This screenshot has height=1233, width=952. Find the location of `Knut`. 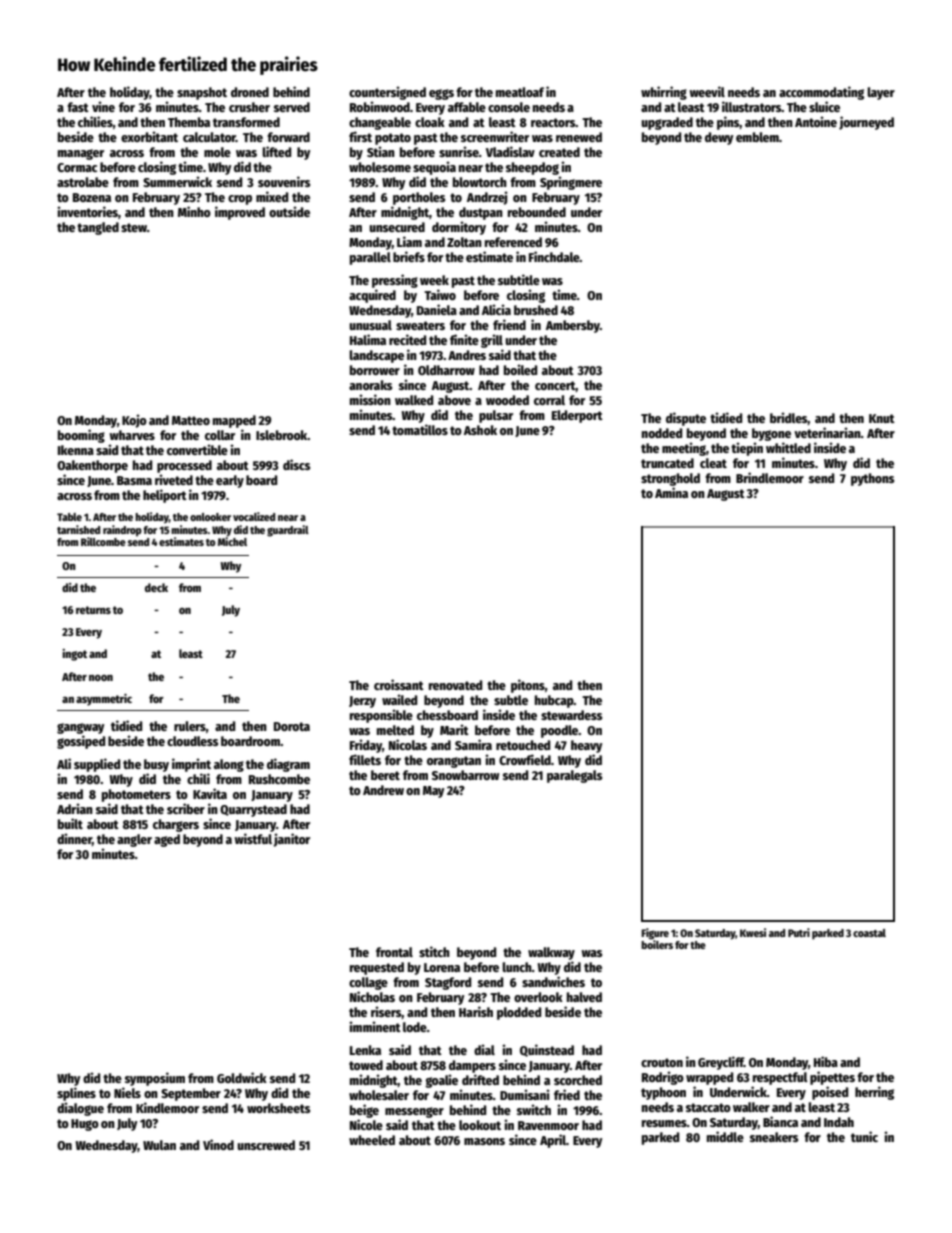

Knut is located at coordinates (882, 418).
